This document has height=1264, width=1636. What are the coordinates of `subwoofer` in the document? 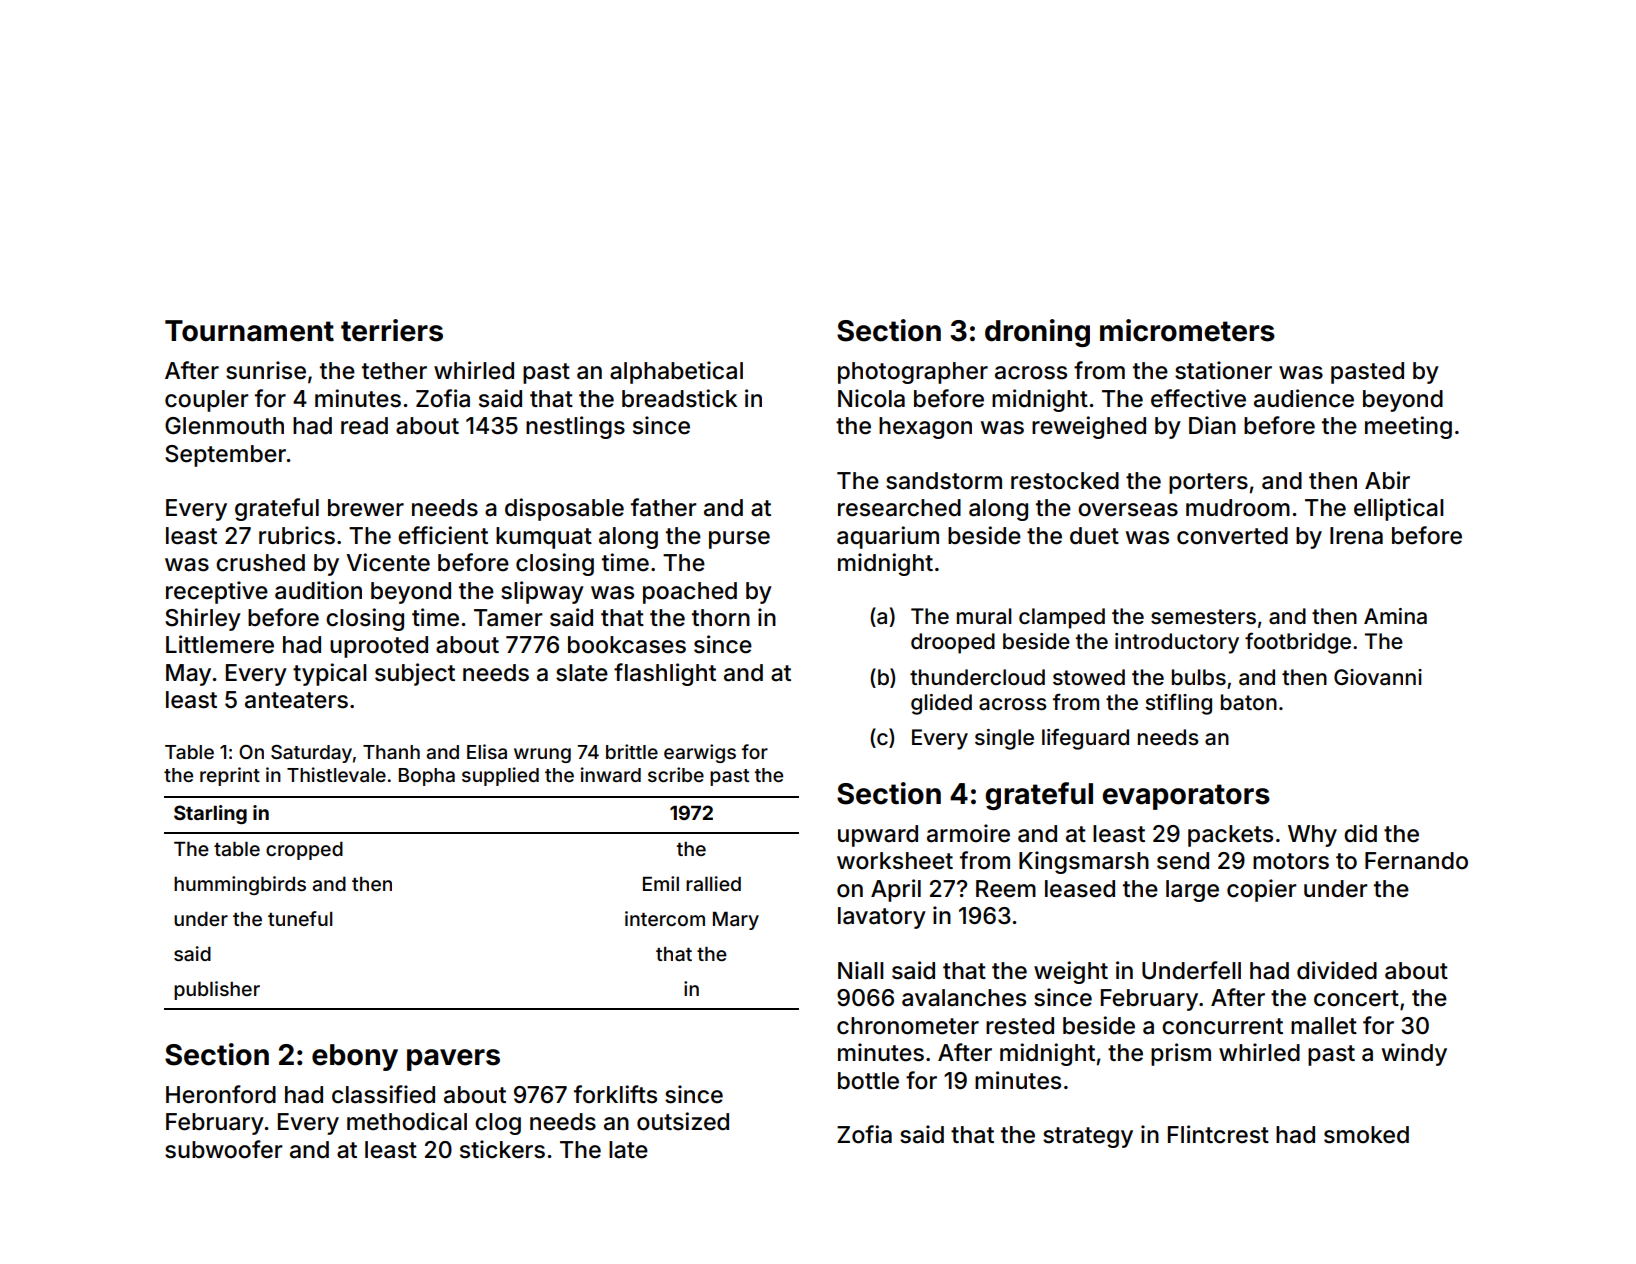 It's located at (224, 1149).
